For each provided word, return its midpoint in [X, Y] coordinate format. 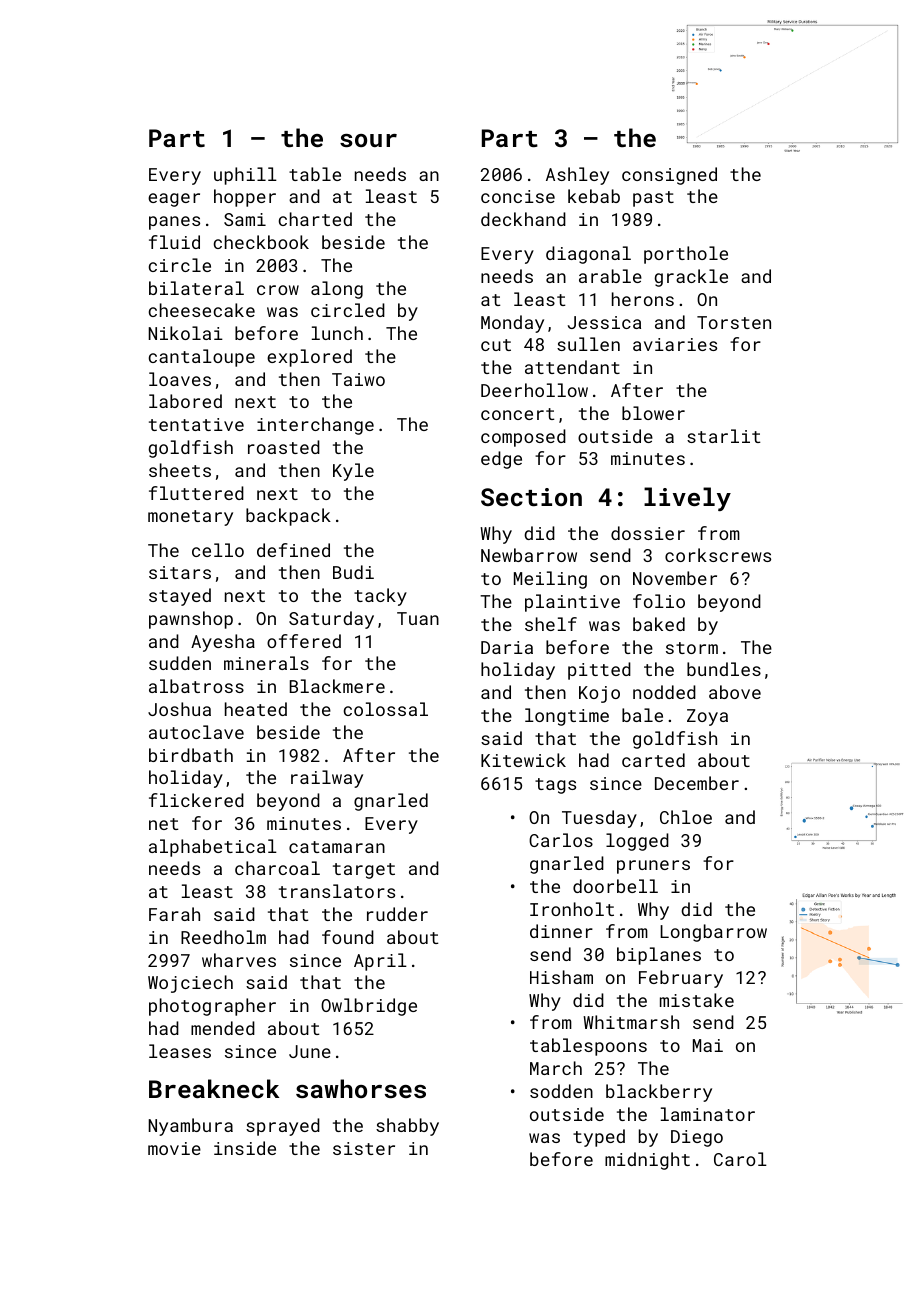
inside [245, 1148]
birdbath [191, 755]
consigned [669, 176]
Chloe [686, 817]
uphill [245, 176]
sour [368, 140]
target [364, 871]
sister [364, 1148]
